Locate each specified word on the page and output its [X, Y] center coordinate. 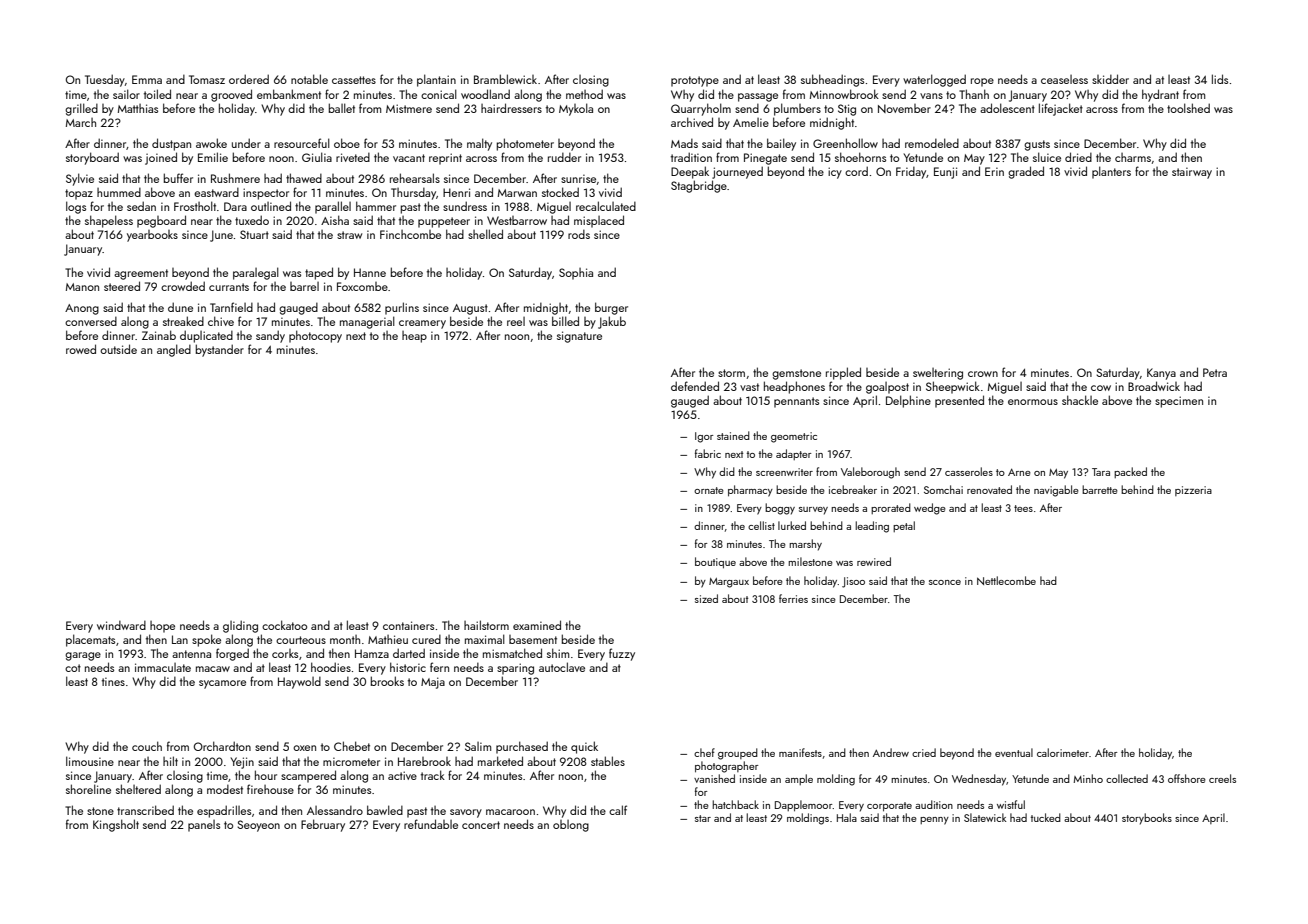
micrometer [351, 761]
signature [579, 337]
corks [285, 653]
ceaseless [1064, 79]
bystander [220, 350]
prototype [695, 81]
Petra [1215, 372]
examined [537, 625]
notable [309, 79]
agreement [141, 274]
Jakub [612, 322]
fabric [708, 453]
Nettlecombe [1006, 580]
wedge [930, 509]
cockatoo [284, 625]
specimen [1179, 402]
